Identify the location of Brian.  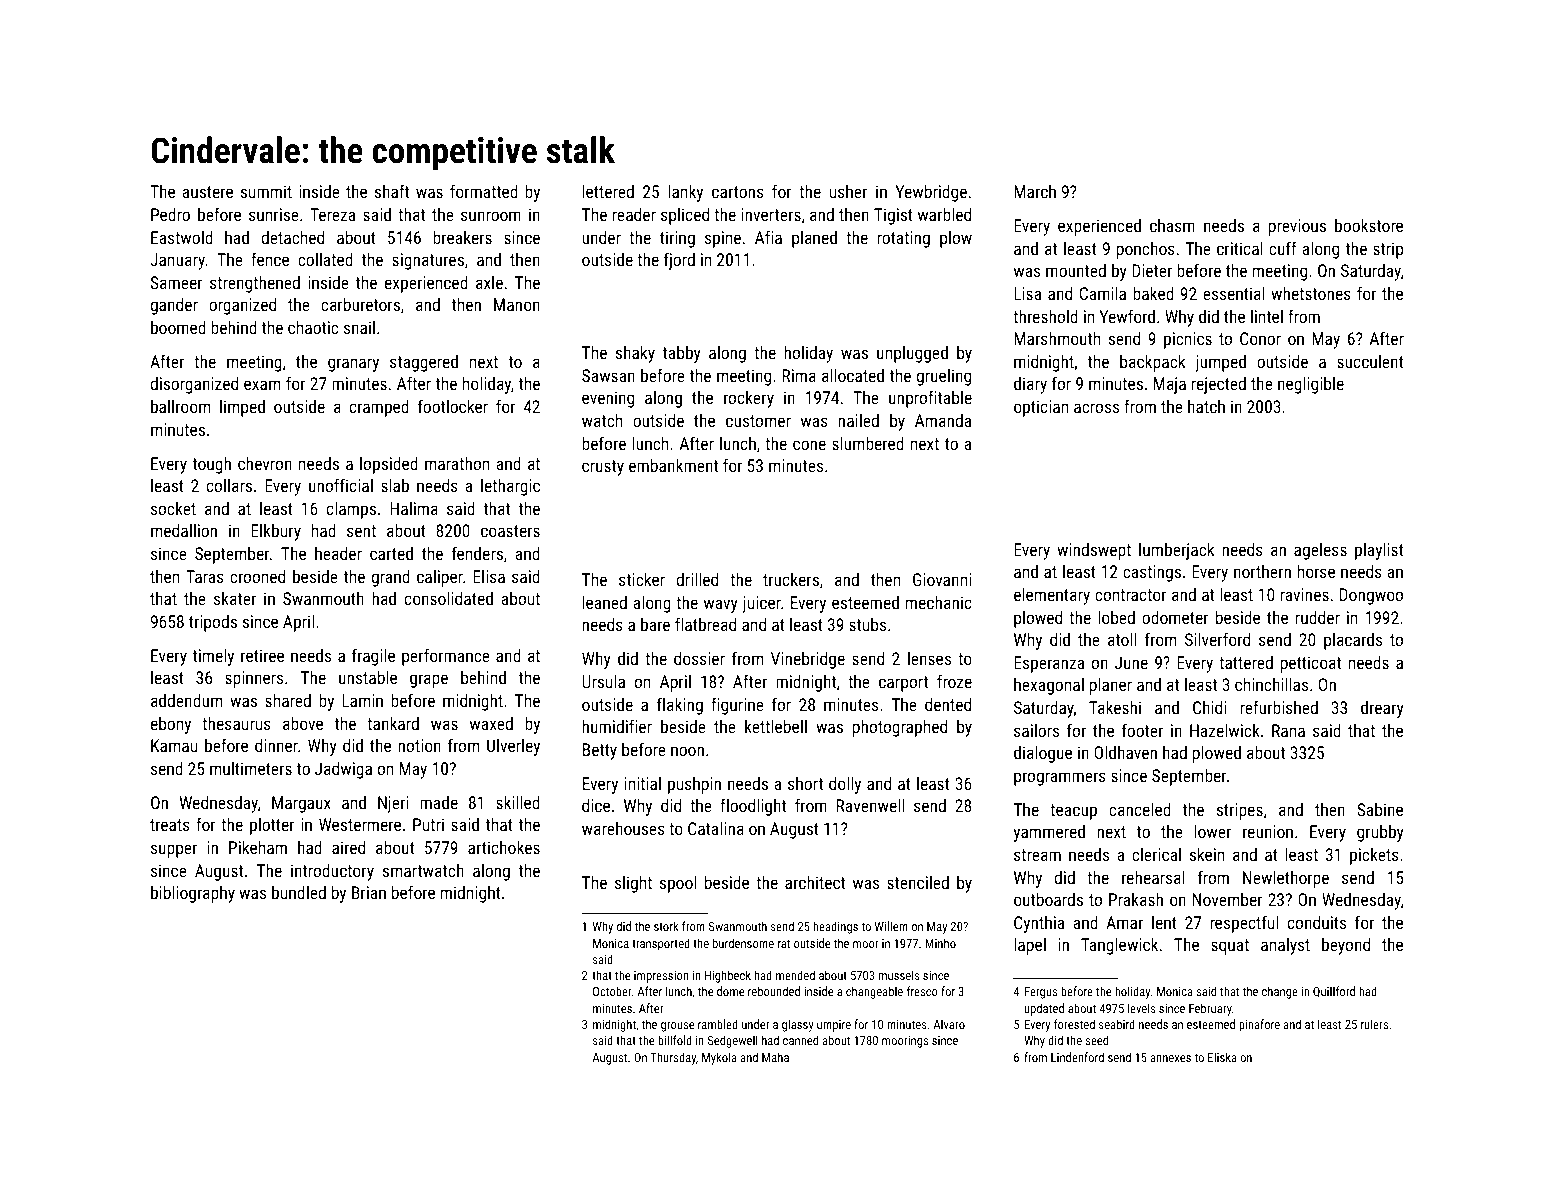
(369, 892).
